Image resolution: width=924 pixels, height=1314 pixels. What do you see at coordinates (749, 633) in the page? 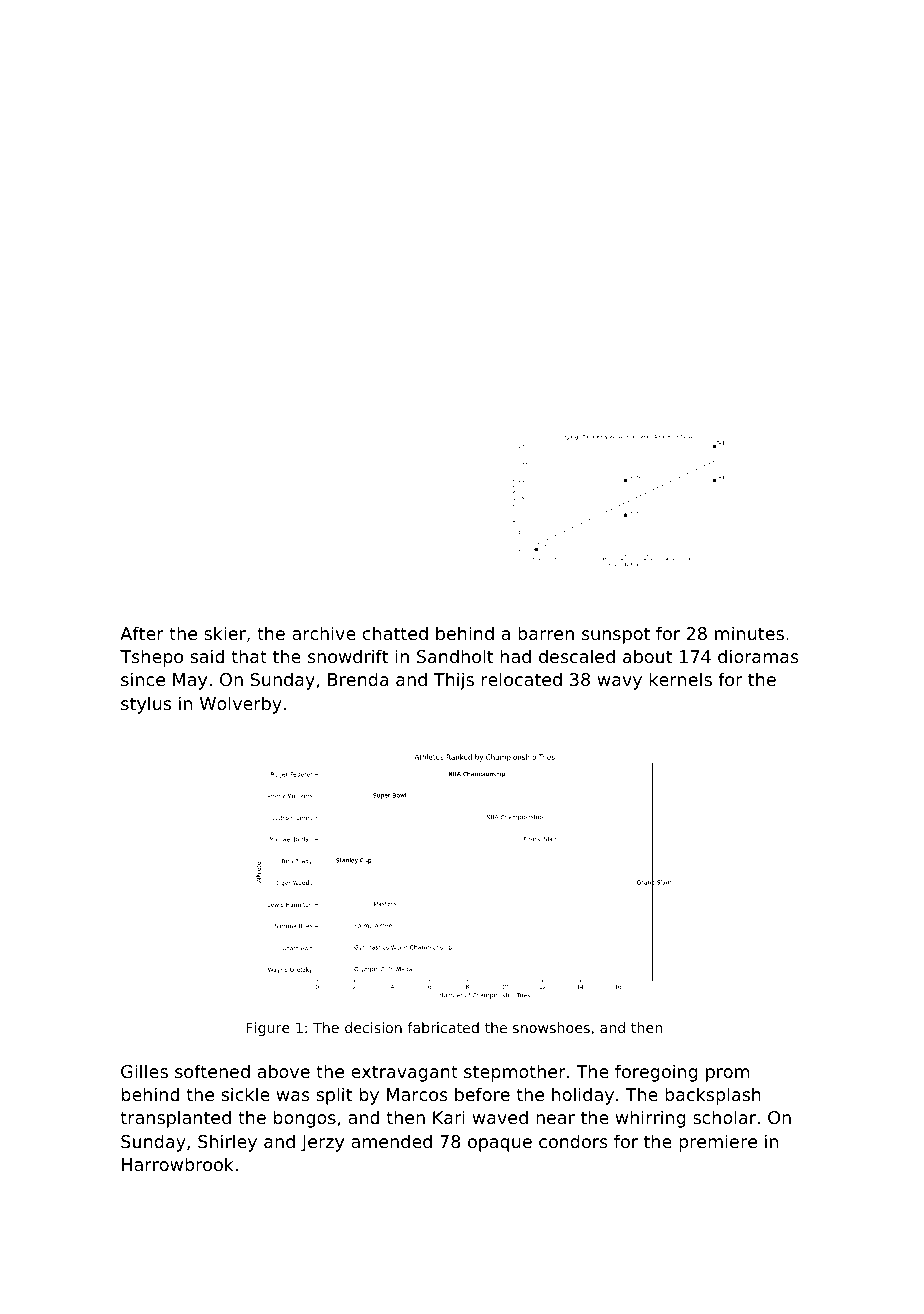
I see `minutes` at bounding box center [749, 633].
